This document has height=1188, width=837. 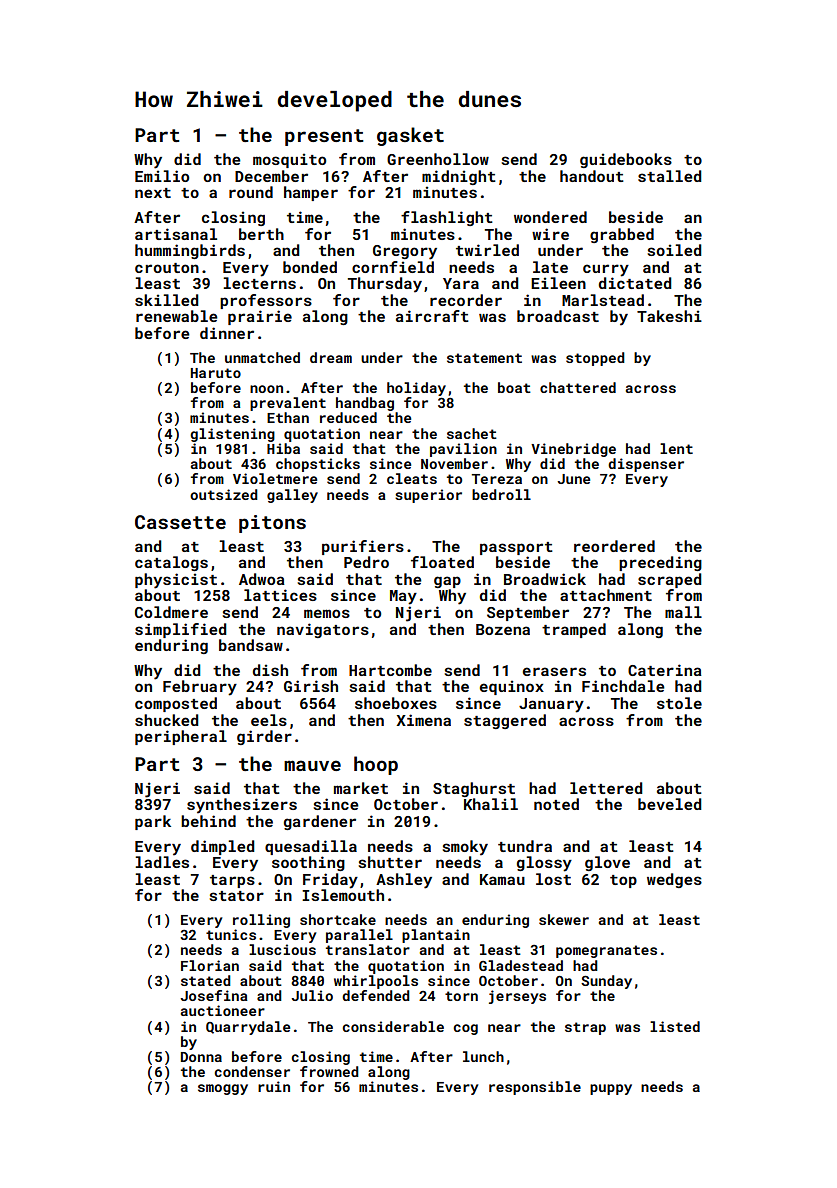 What do you see at coordinates (324, 137) in the document?
I see `present` at bounding box center [324, 137].
